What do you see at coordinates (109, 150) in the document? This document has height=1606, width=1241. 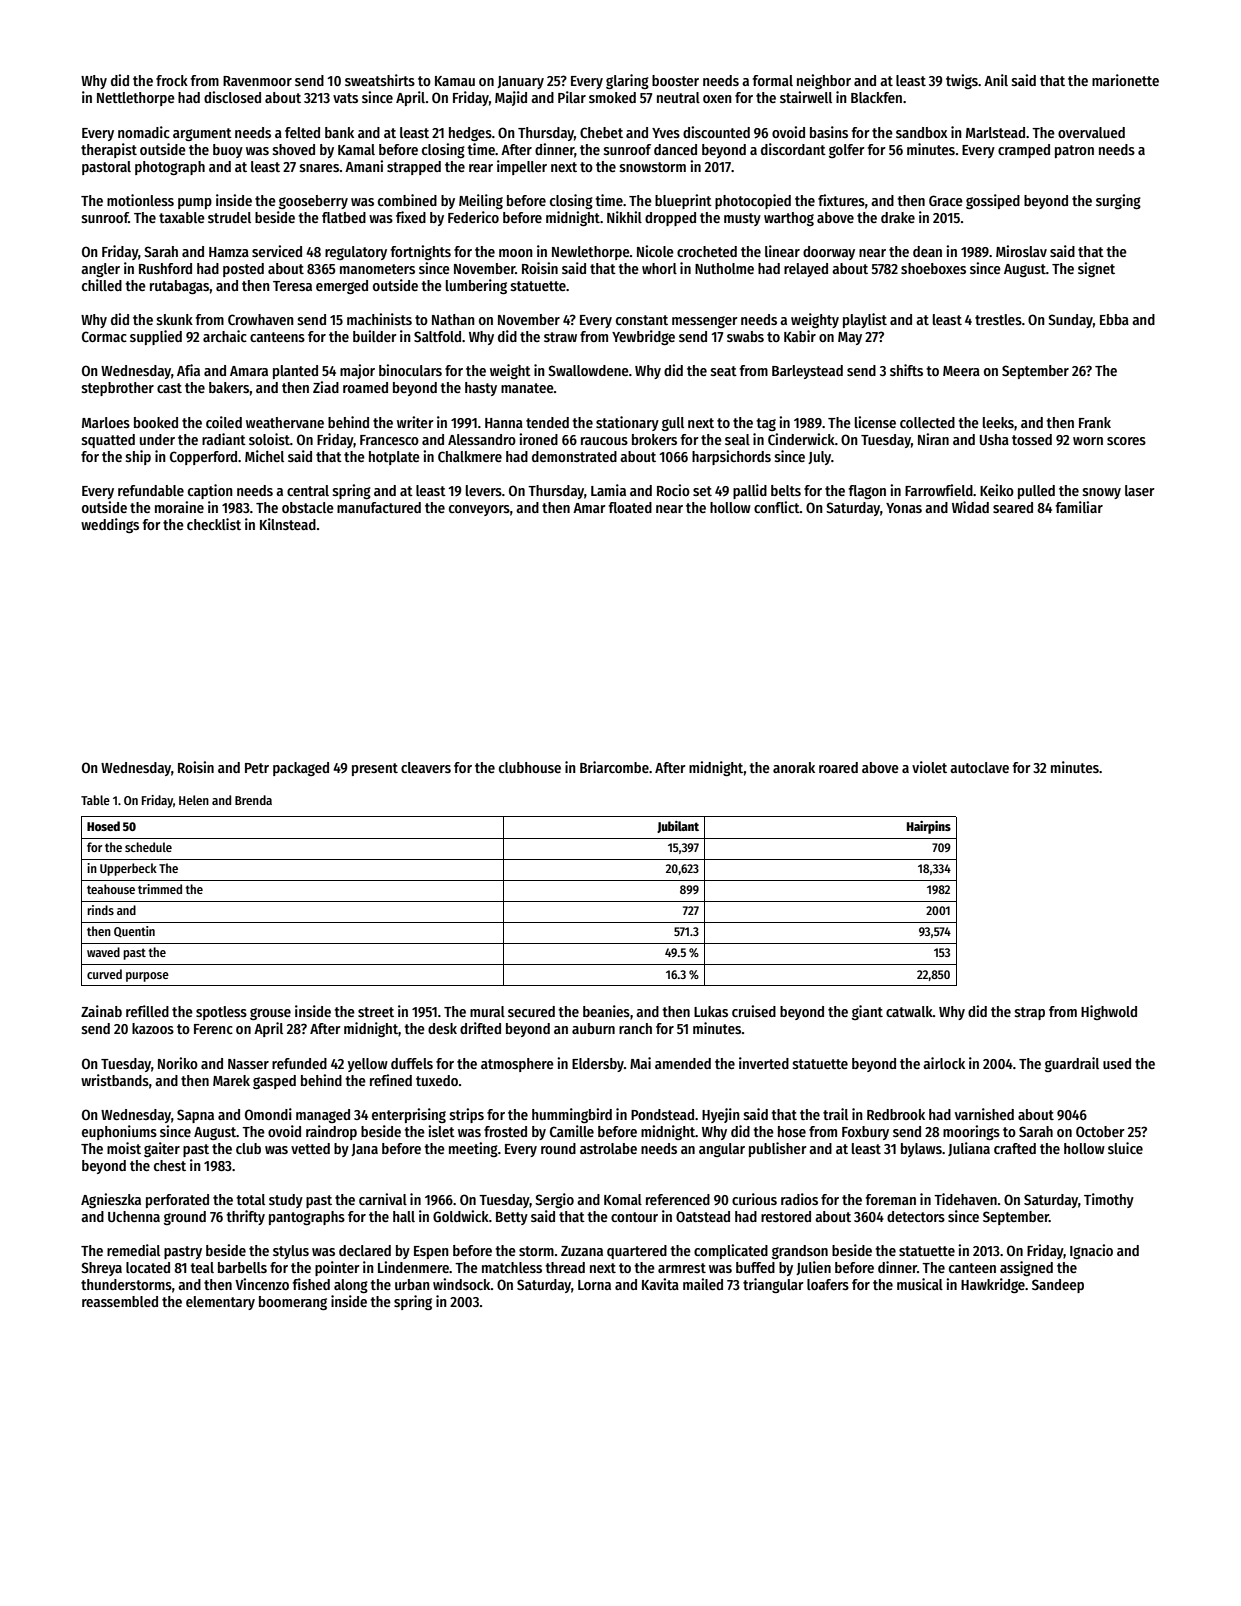 I see `therapist` at bounding box center [109, 150].
